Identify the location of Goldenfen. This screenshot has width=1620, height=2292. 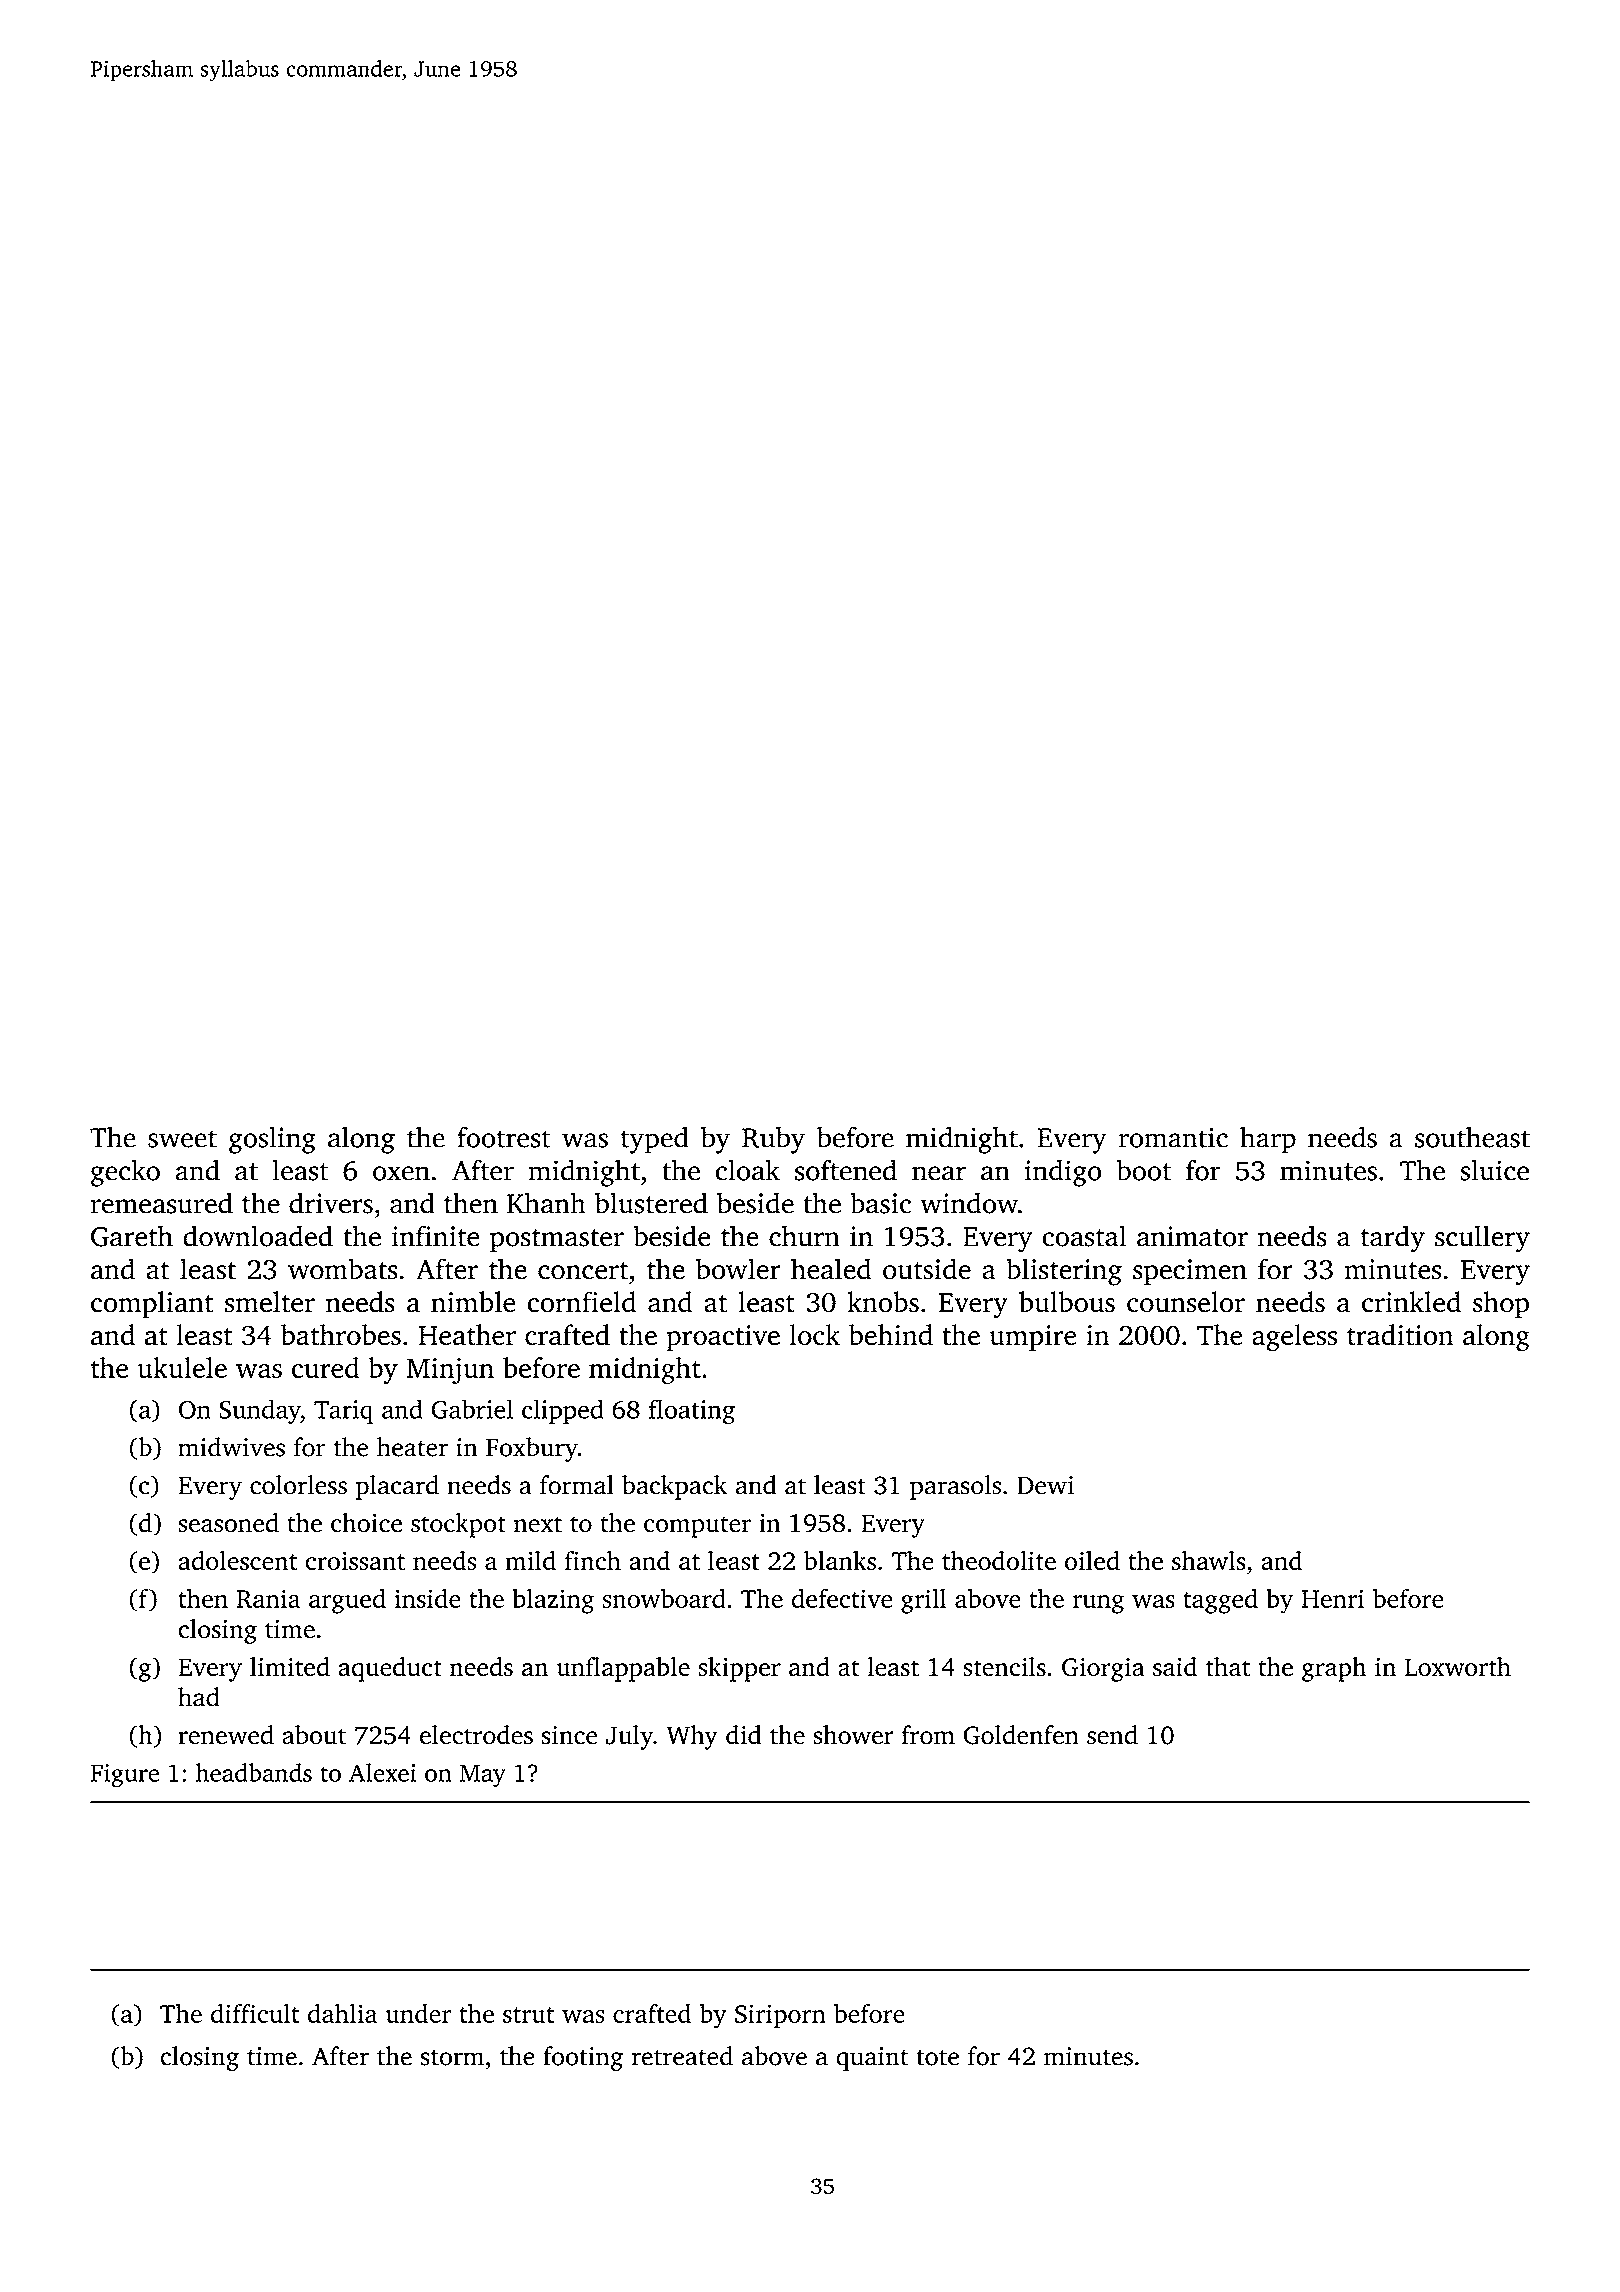
(1021, 1735).
